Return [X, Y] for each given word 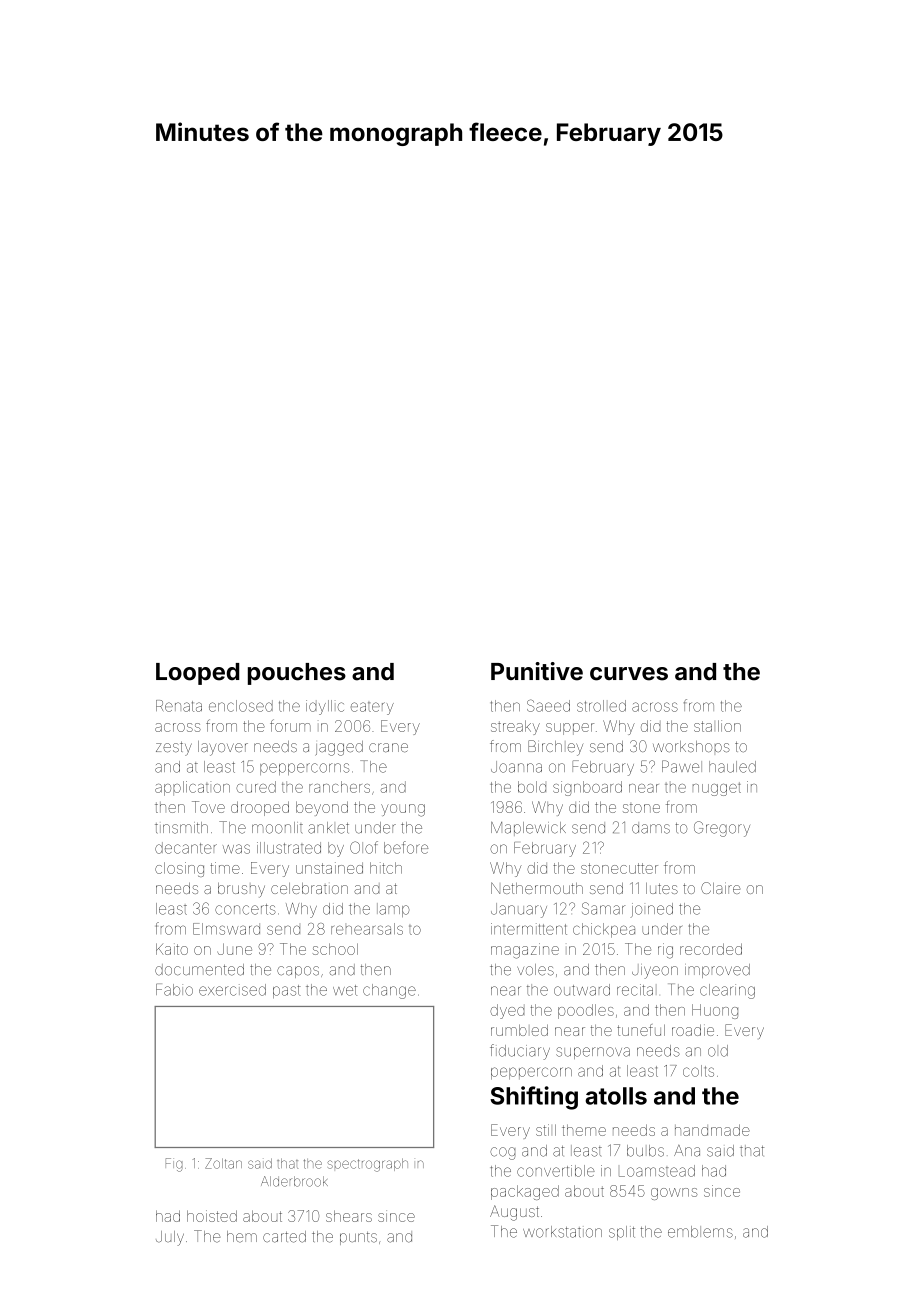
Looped [197, 674]
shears [349, 1216]
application [192, 788]
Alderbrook [294, 1181]
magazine [525, 951]
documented [199, 970]
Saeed [548, 705]
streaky [515, 727]
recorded [711, 949]
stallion [717, 726]
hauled [732, 767]
